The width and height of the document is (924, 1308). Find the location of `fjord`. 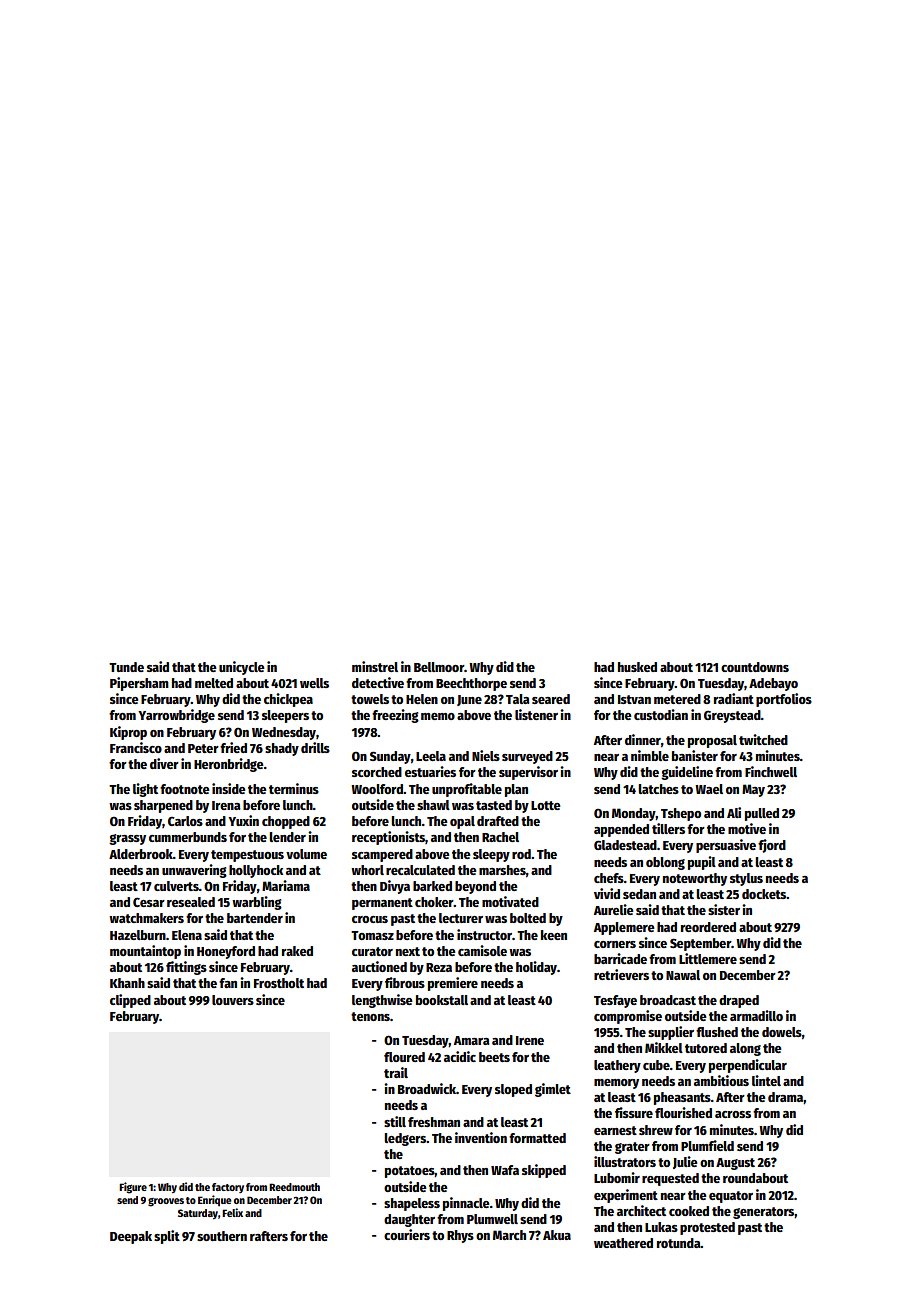

fjord is located at coordinates (772, 846).
